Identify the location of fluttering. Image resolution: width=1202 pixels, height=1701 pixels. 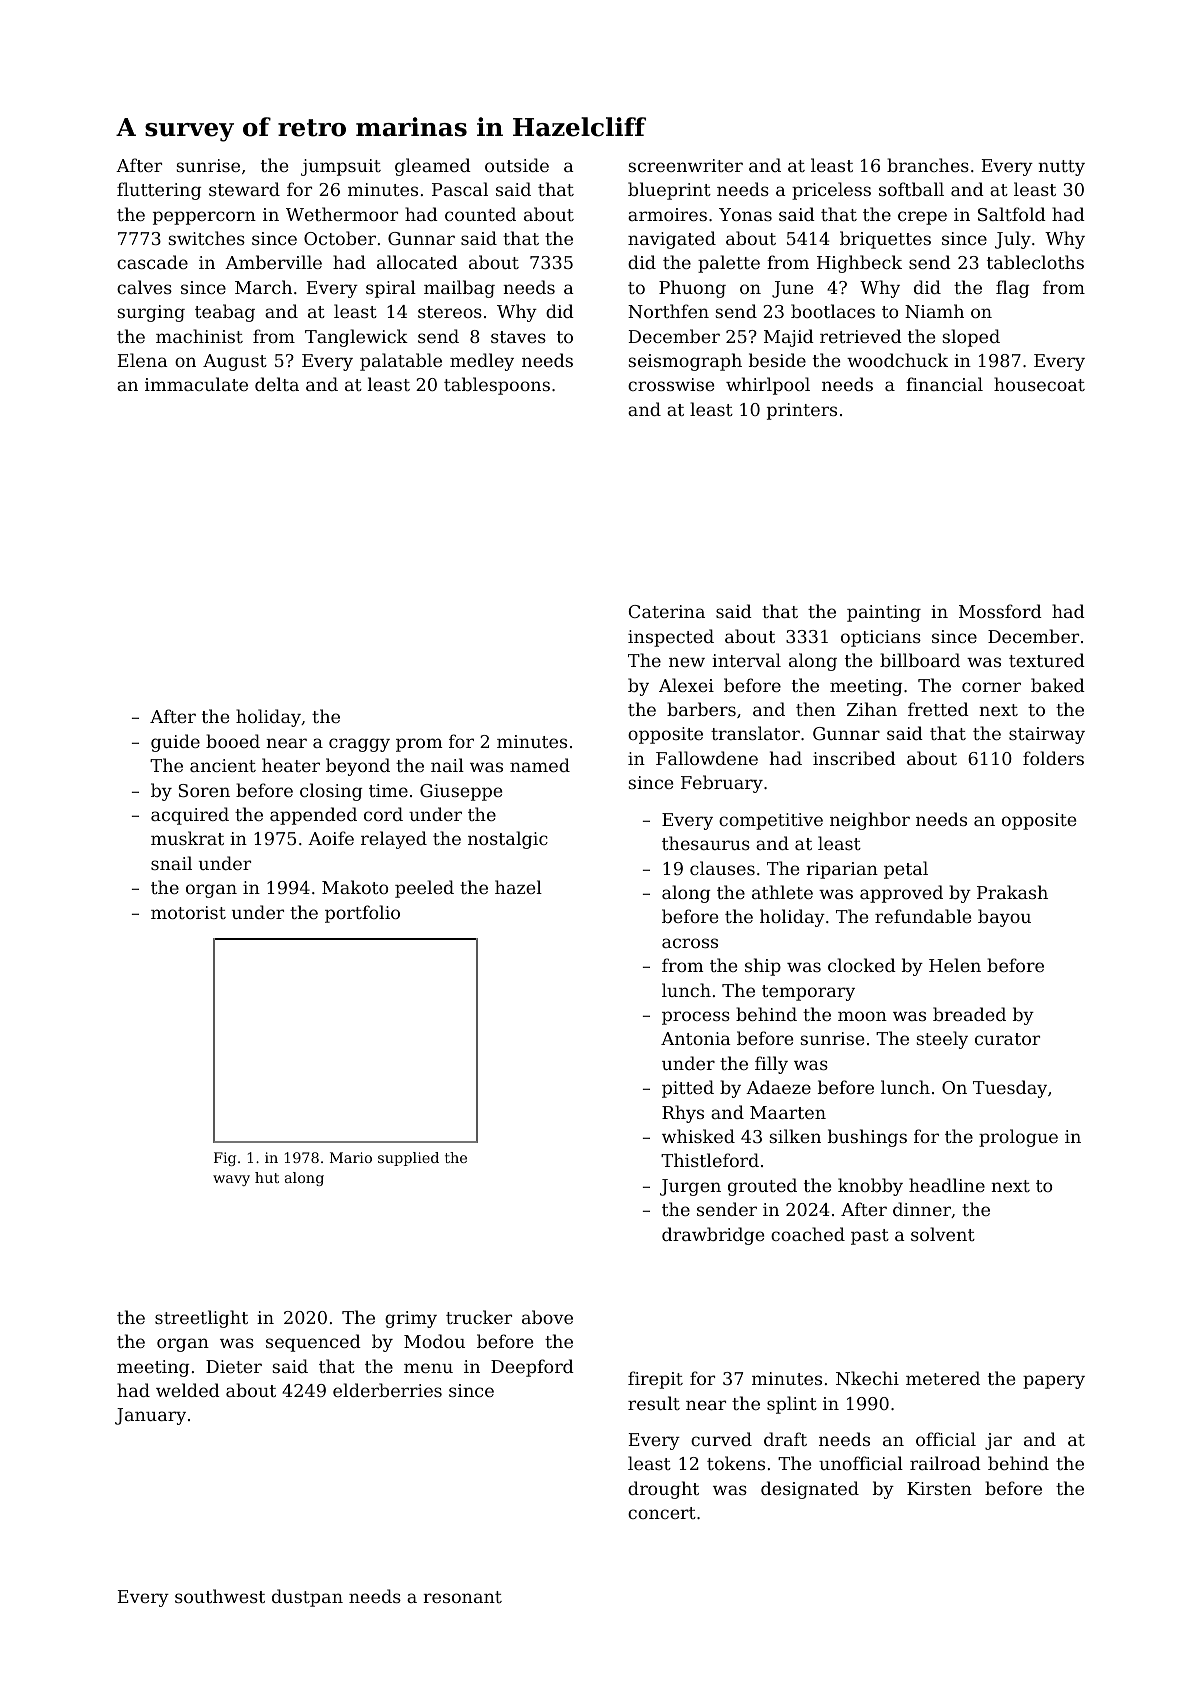
(159, 191).
